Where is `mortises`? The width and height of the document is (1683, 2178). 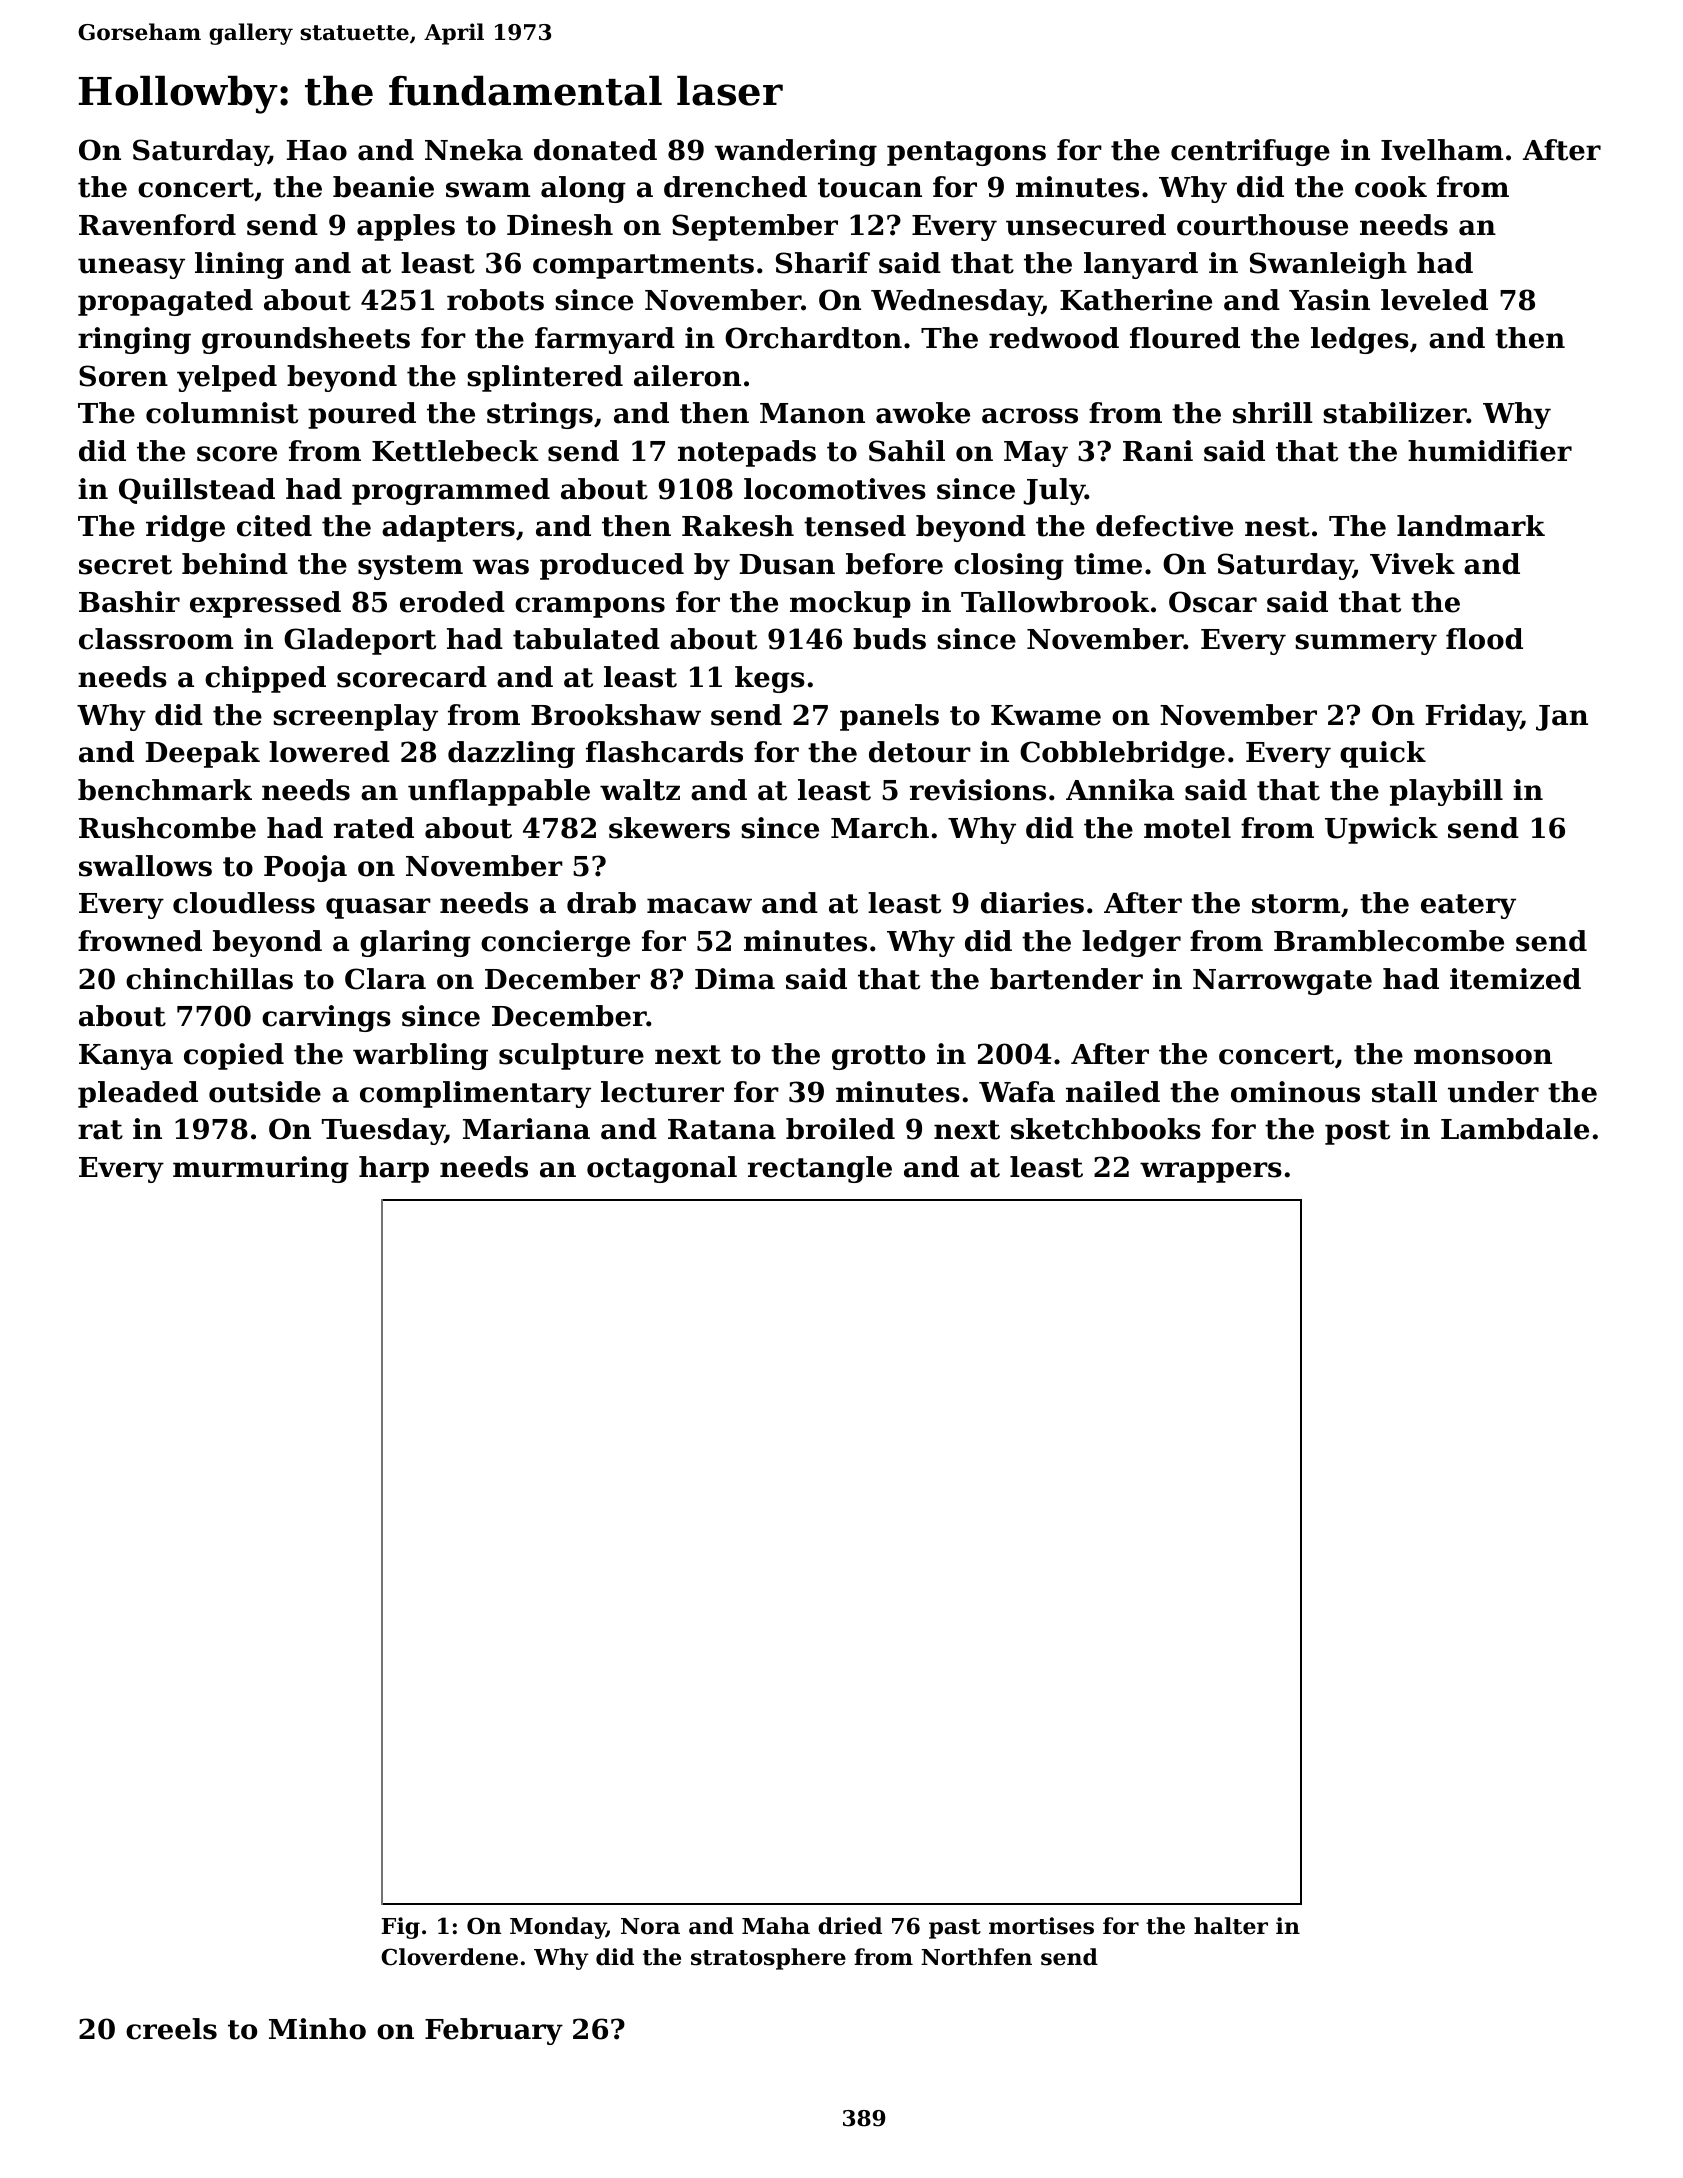 mortises is located at coordinates (1041, 1926).
